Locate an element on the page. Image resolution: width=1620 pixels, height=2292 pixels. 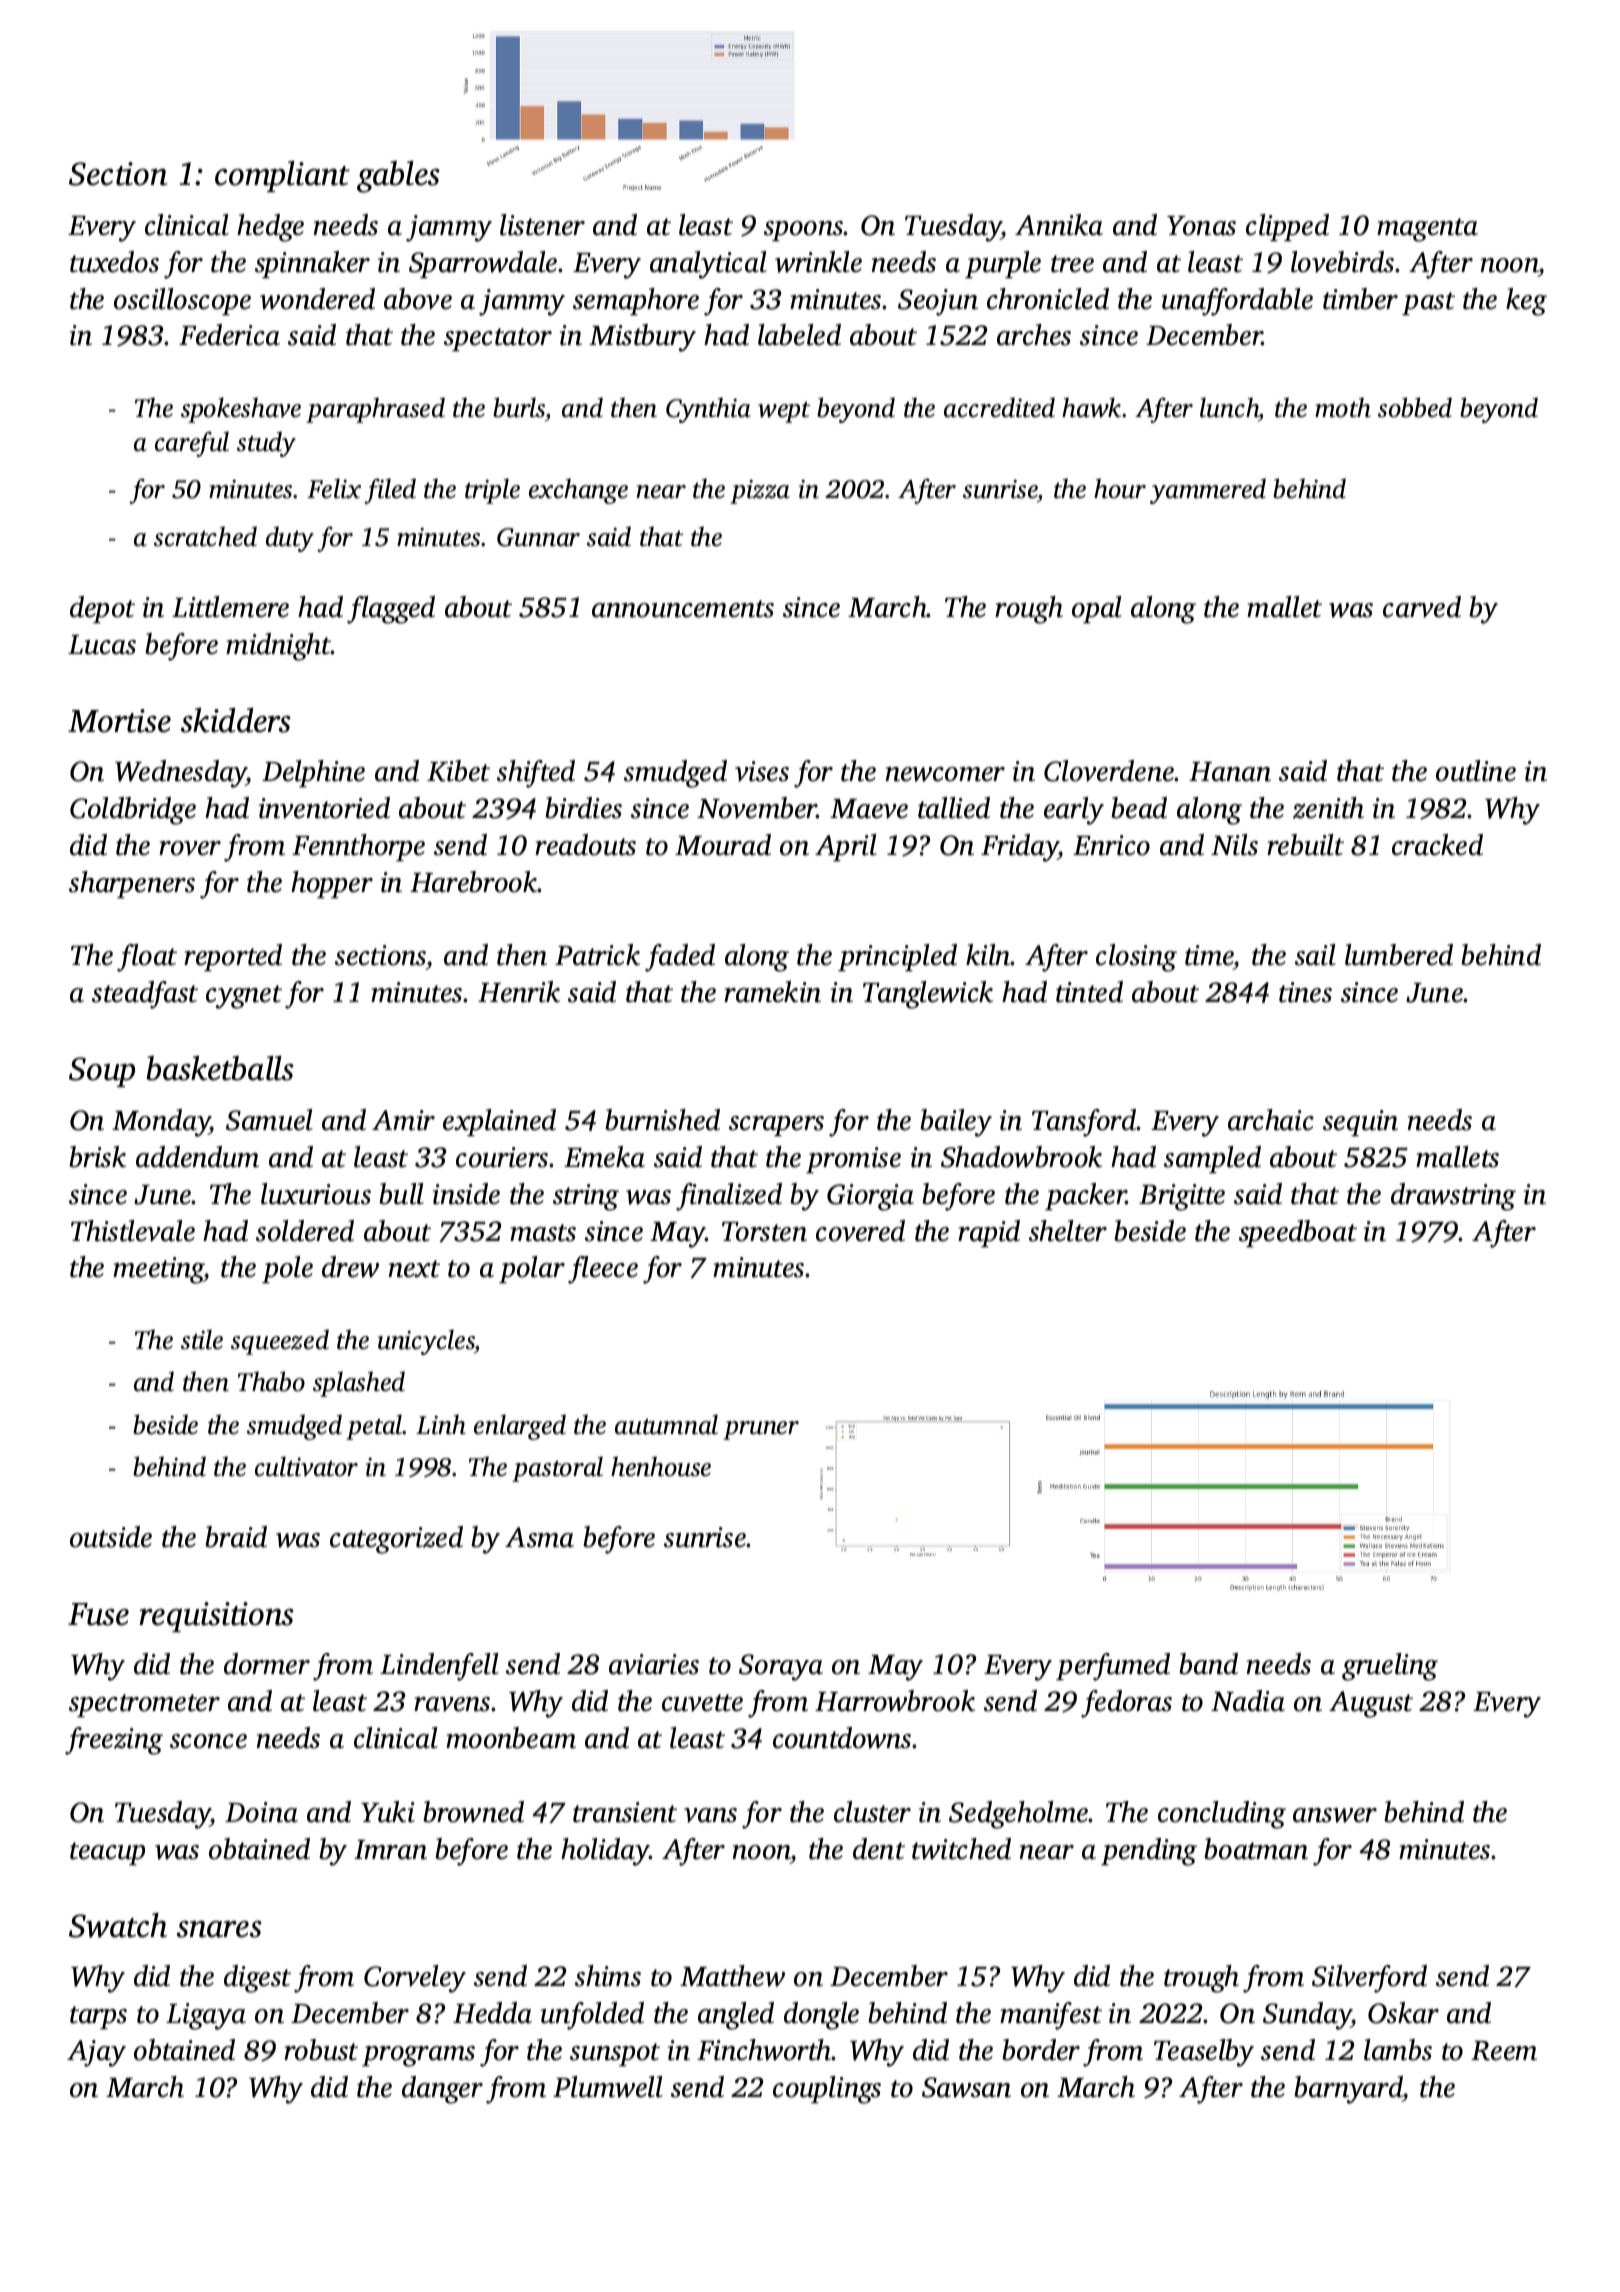
explained is located at coordinates (499, 1122).
